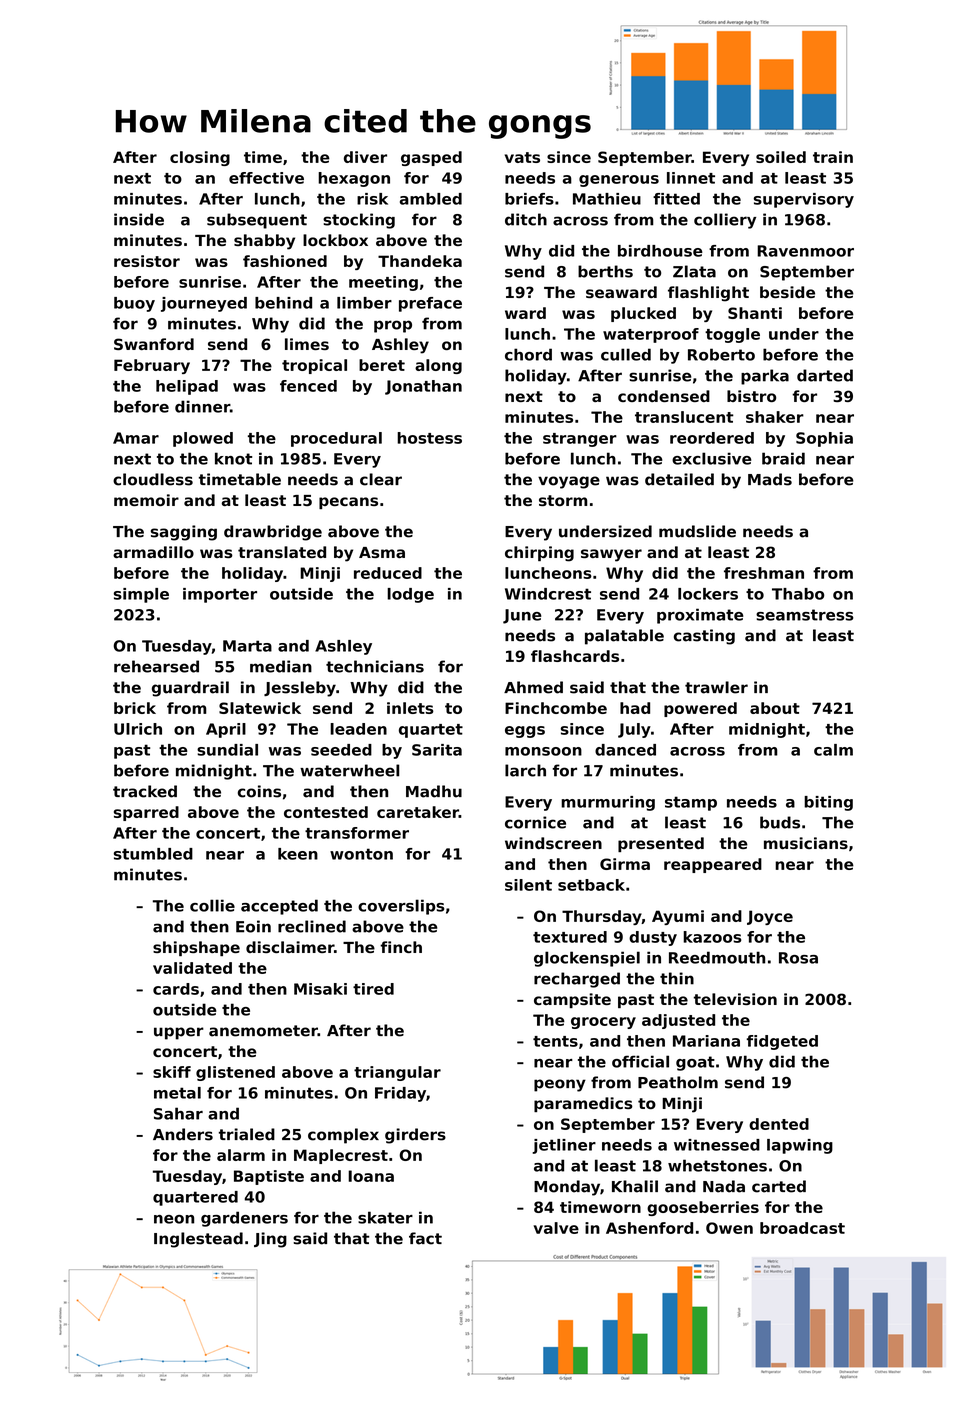 This page has height=1401, width=967. Describe the element at coordinates (798, 958) in the page. I see `Rosa` at that location.
